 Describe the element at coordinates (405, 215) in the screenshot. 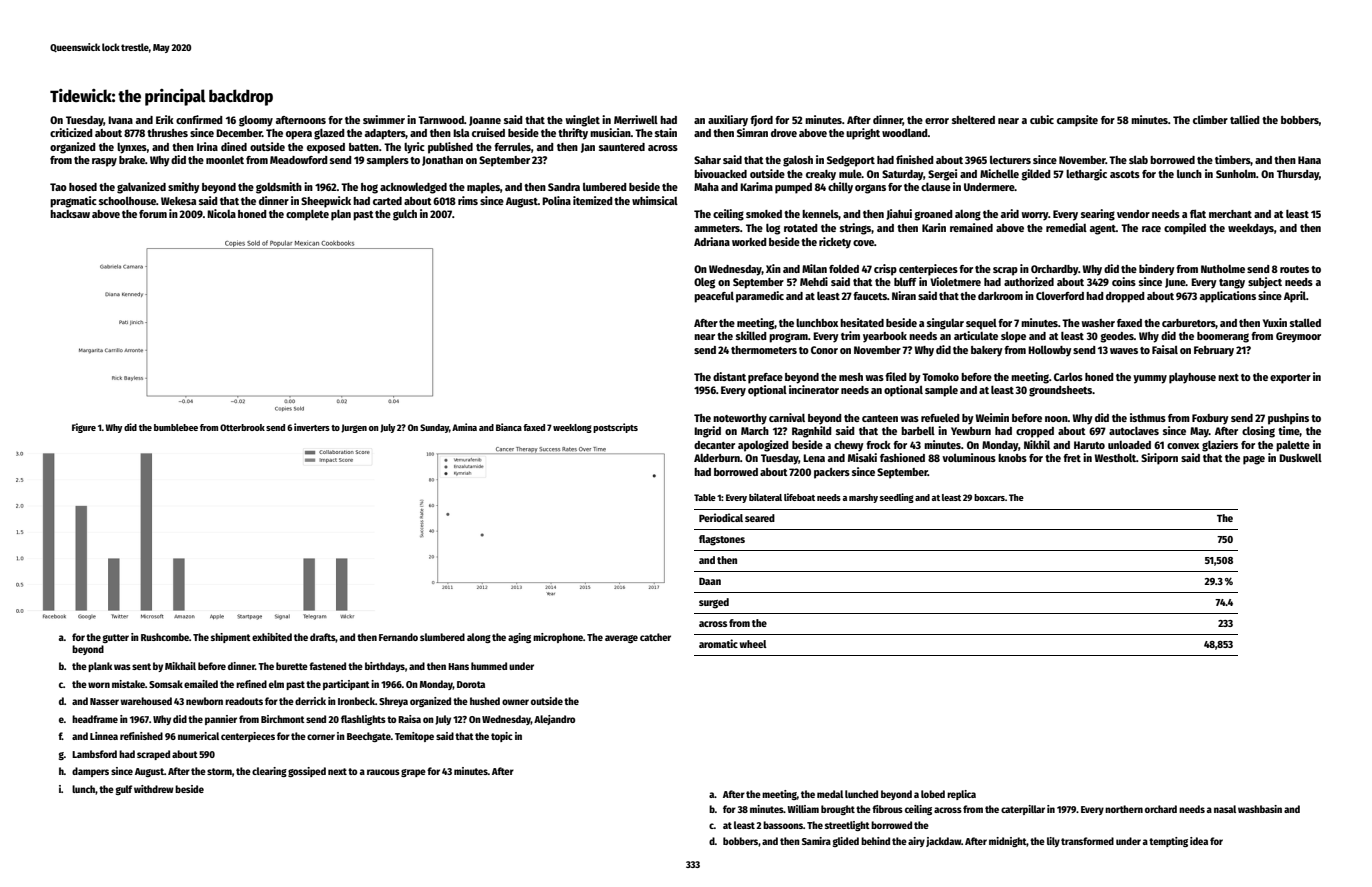

I see `gulch` at that location.
